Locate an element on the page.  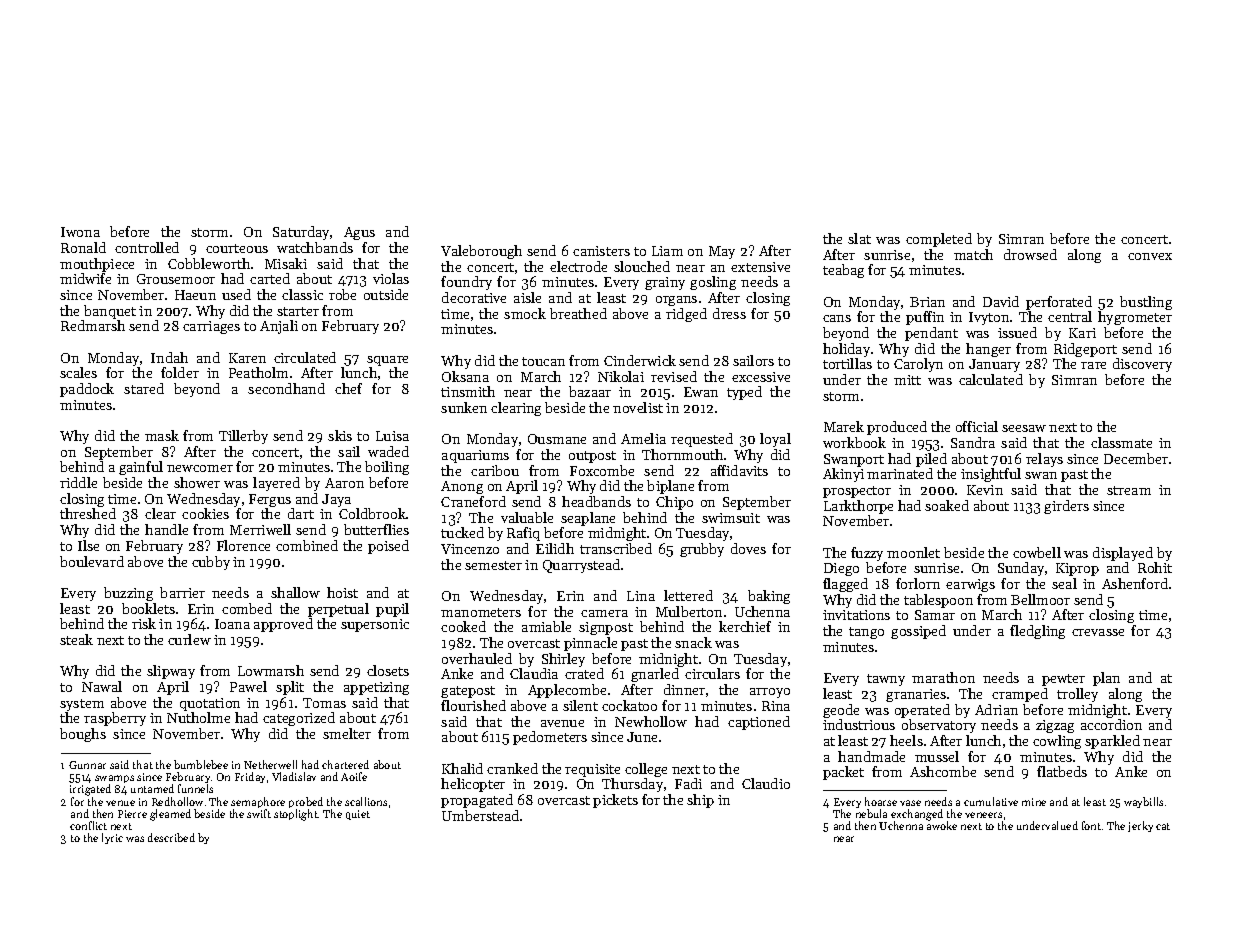
ship is located at coordinates (700, 801).
